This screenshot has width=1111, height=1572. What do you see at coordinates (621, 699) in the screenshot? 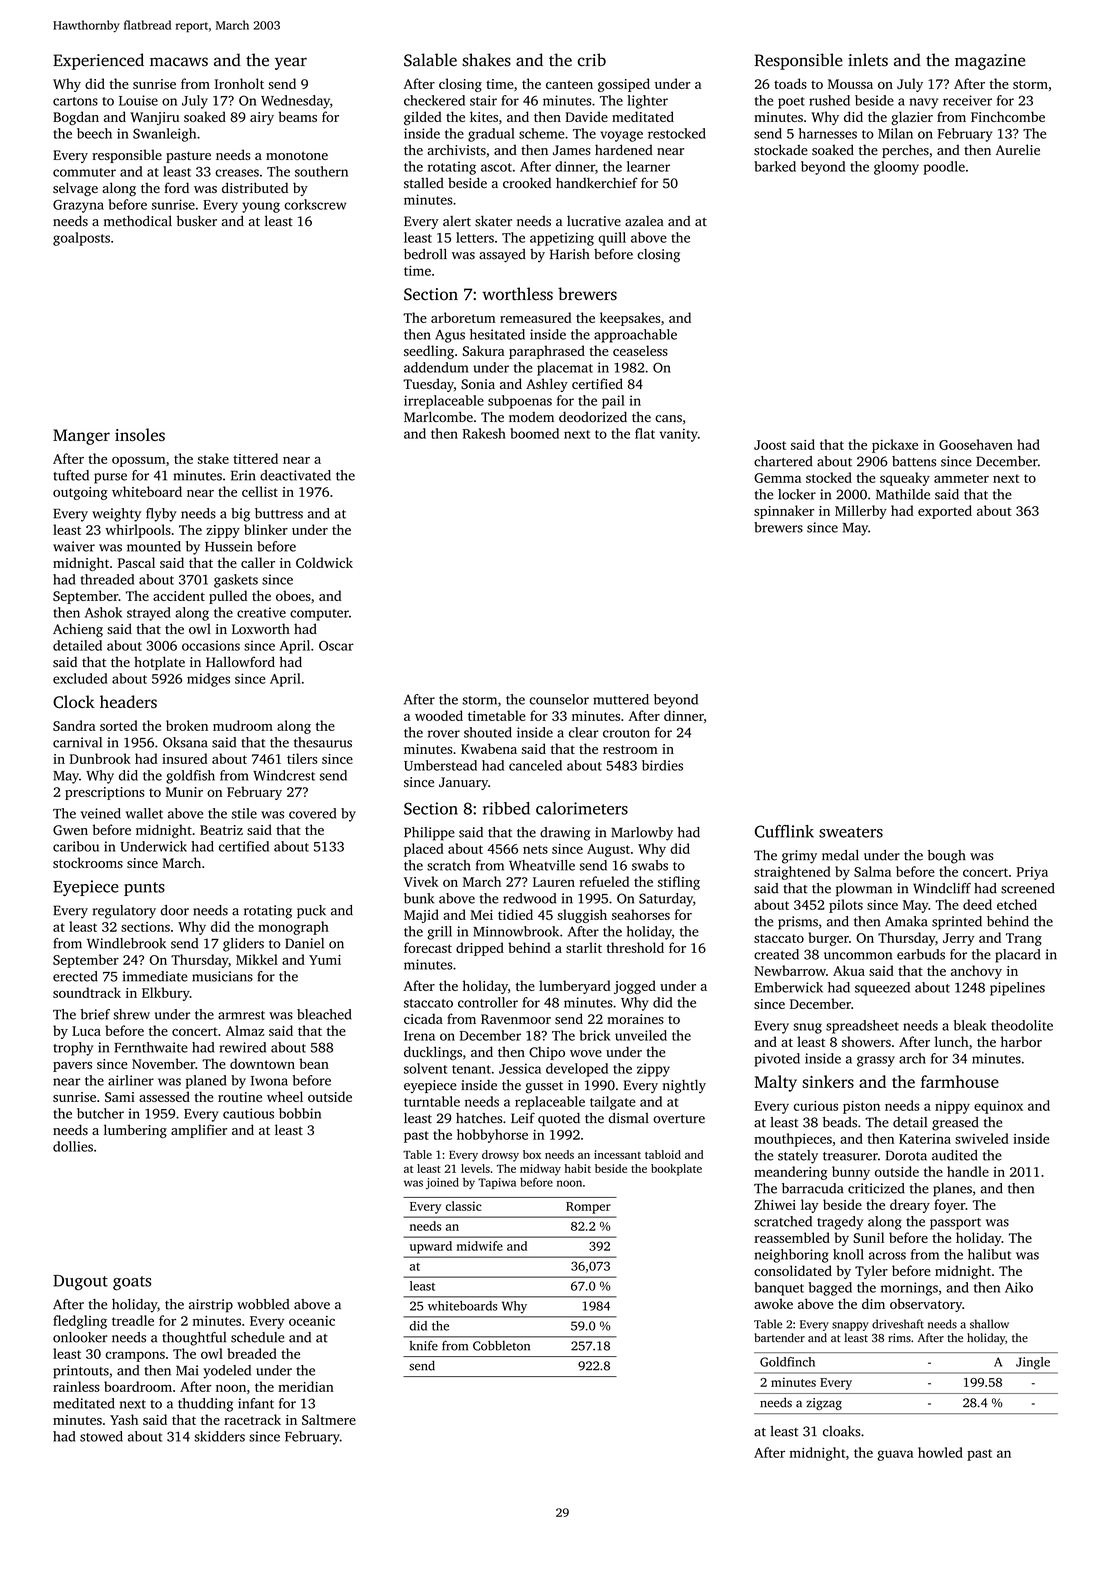
I see `muttered` at bounding box center [621, 699].
